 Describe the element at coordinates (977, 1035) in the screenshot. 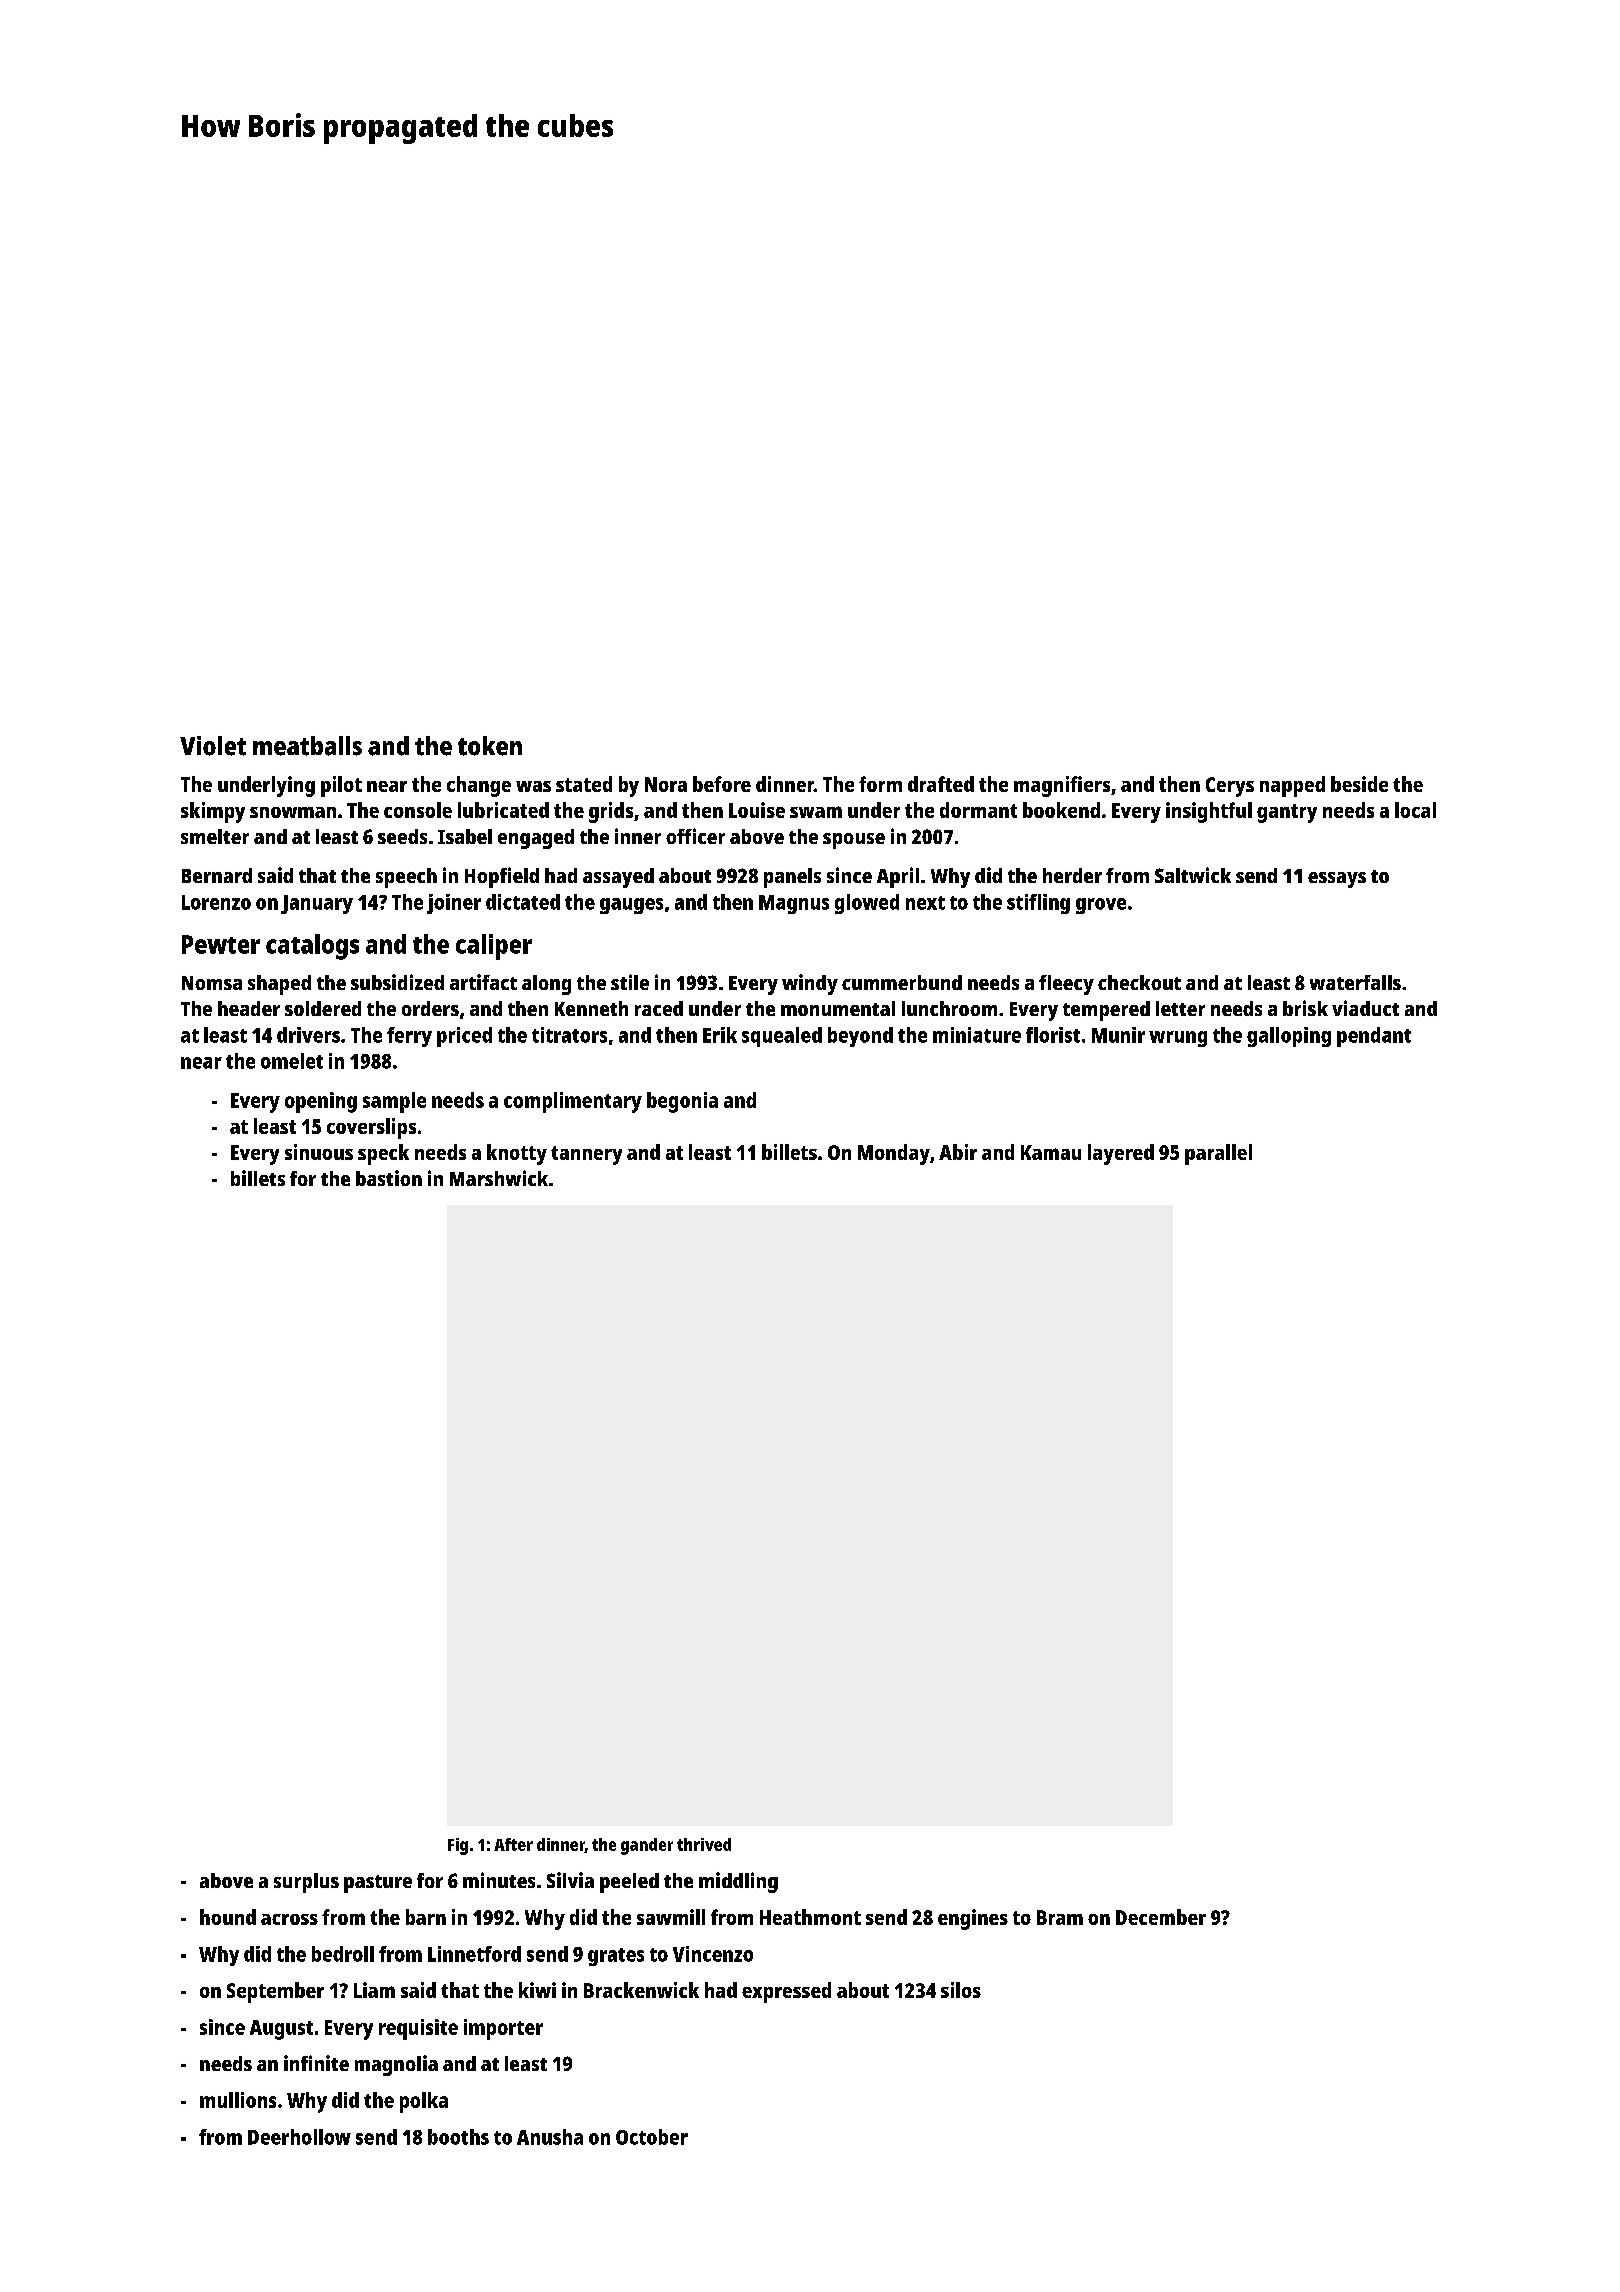

I see `miniature` at that location.
